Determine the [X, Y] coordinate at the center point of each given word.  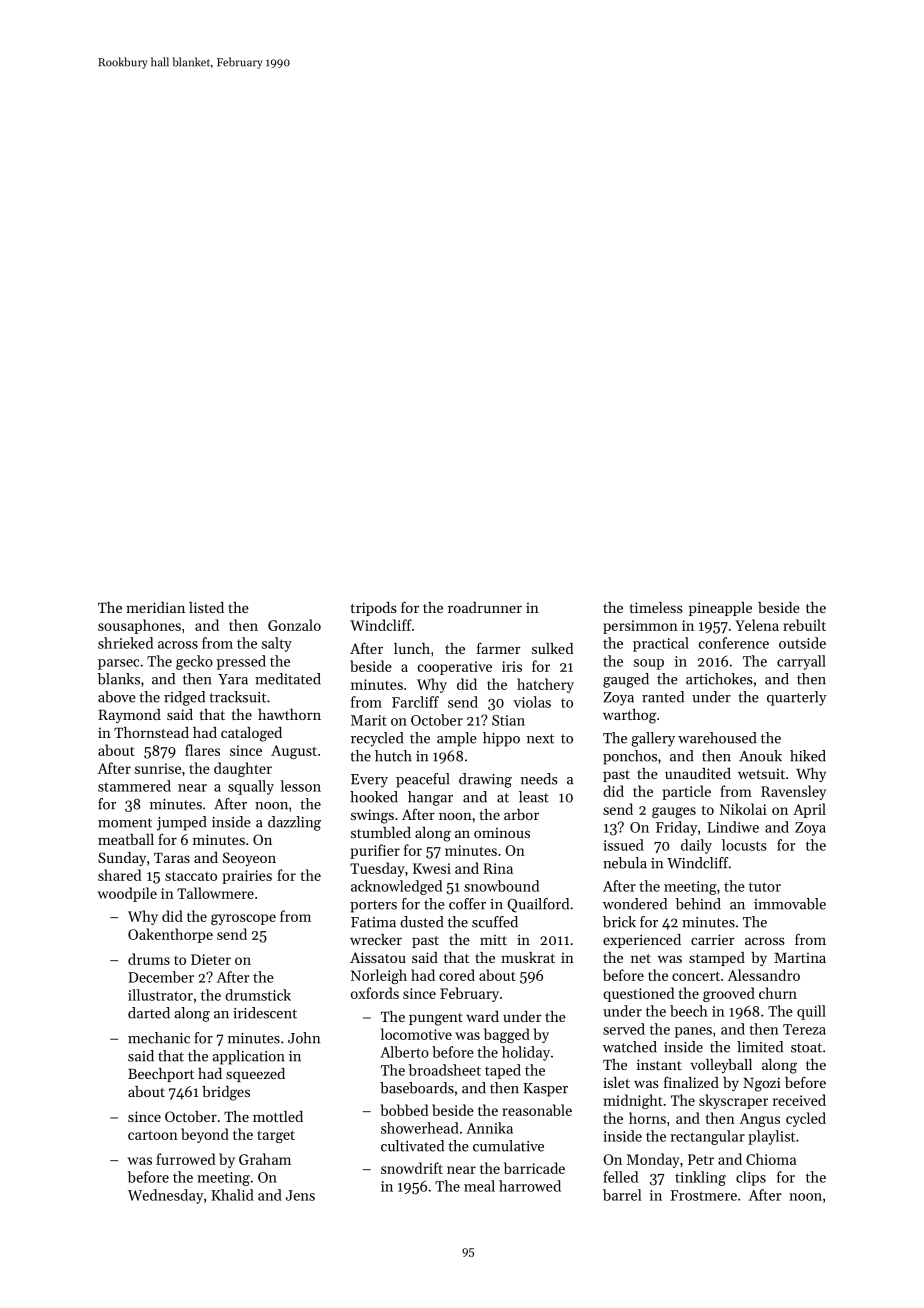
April [809, 810]
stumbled [381, 832]
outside [802, 643]
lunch [412, 648]
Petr [701, 1159]
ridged [184, 698]
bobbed [404, 1110]
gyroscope [243, 919]
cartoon [153, 1135]
